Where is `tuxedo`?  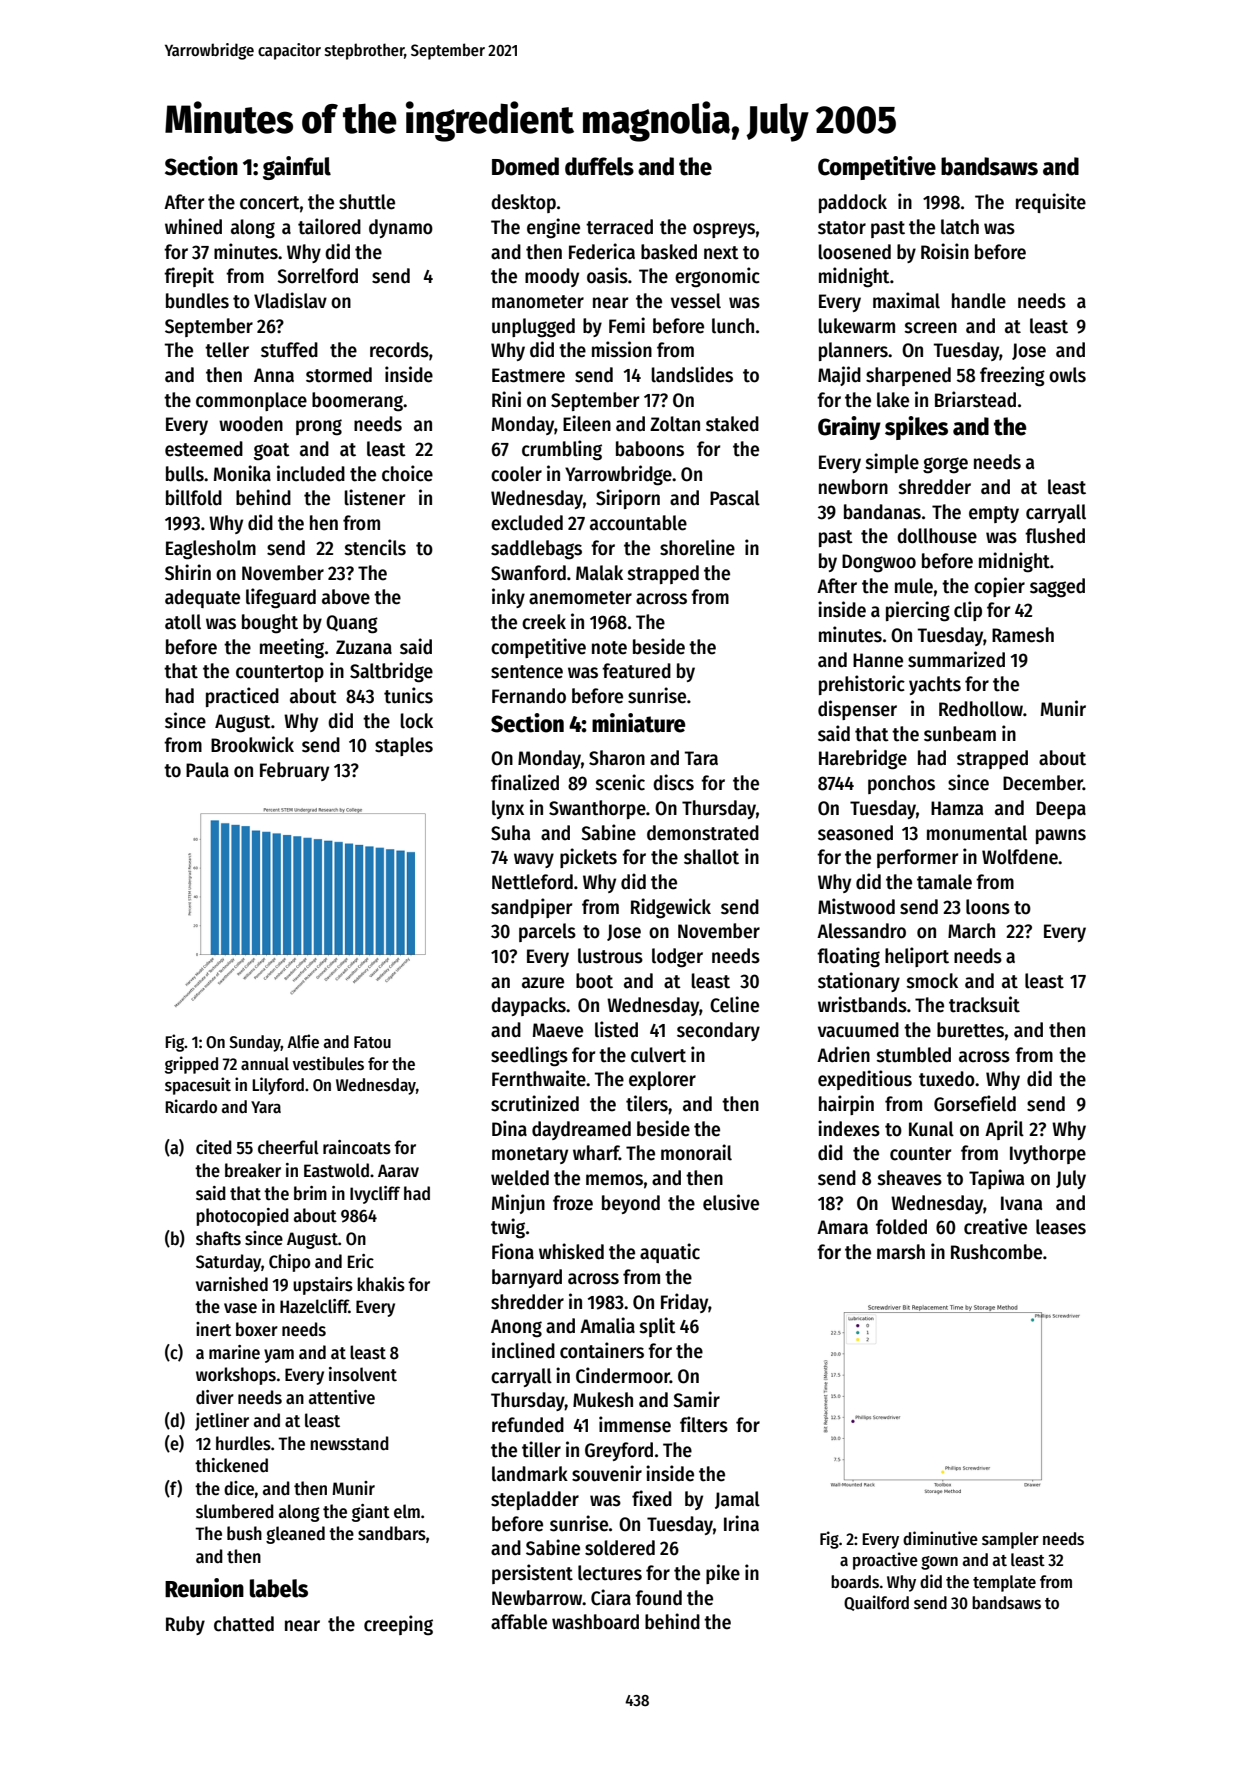
tuxedo is located at coordinates (947, 1079).
